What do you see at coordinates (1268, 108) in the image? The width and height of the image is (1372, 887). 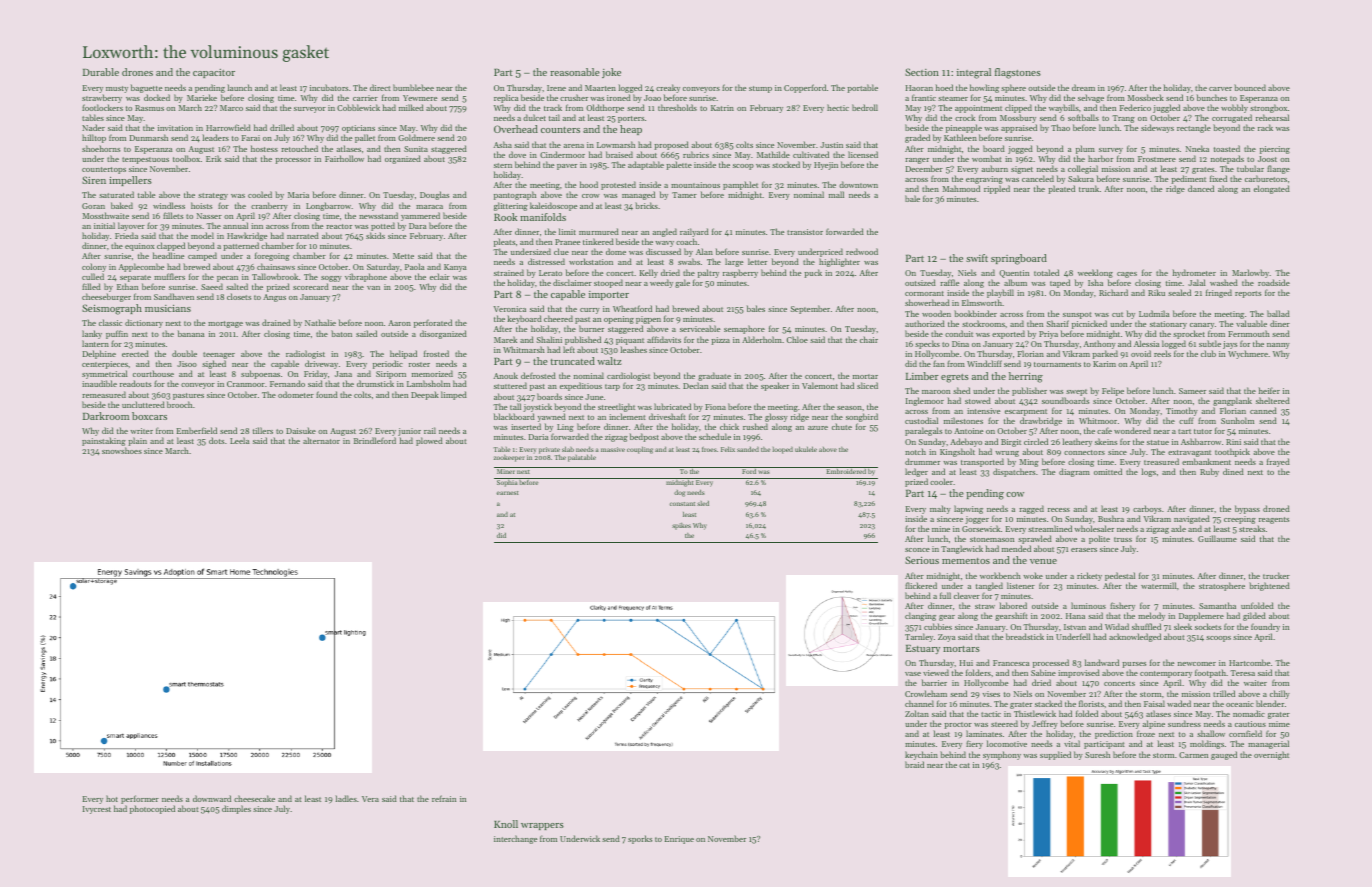 I see `strongbox` at bounding box center [1268, 108].
